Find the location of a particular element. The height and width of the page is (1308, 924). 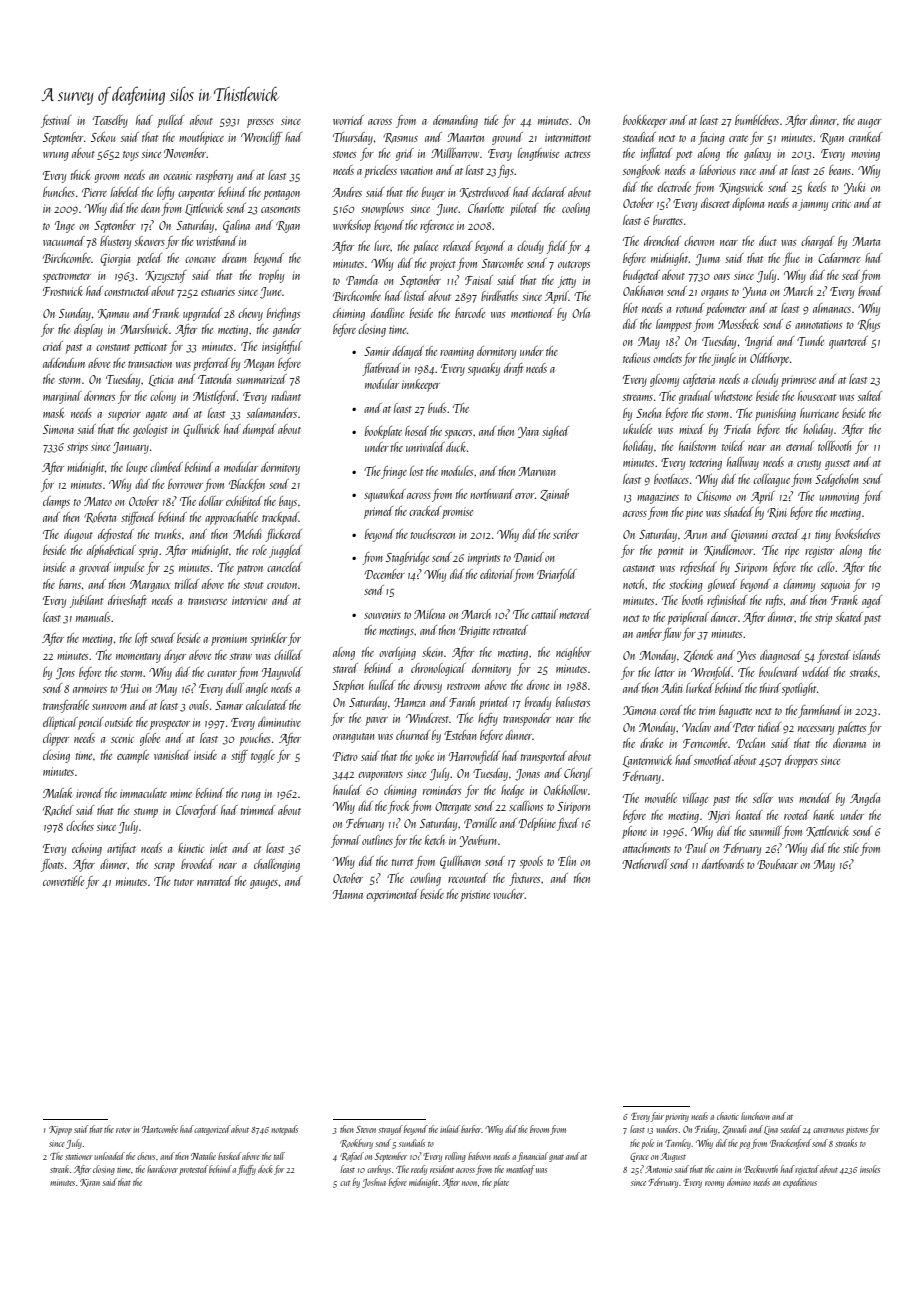

oars is located at coordinates (722, 277).
